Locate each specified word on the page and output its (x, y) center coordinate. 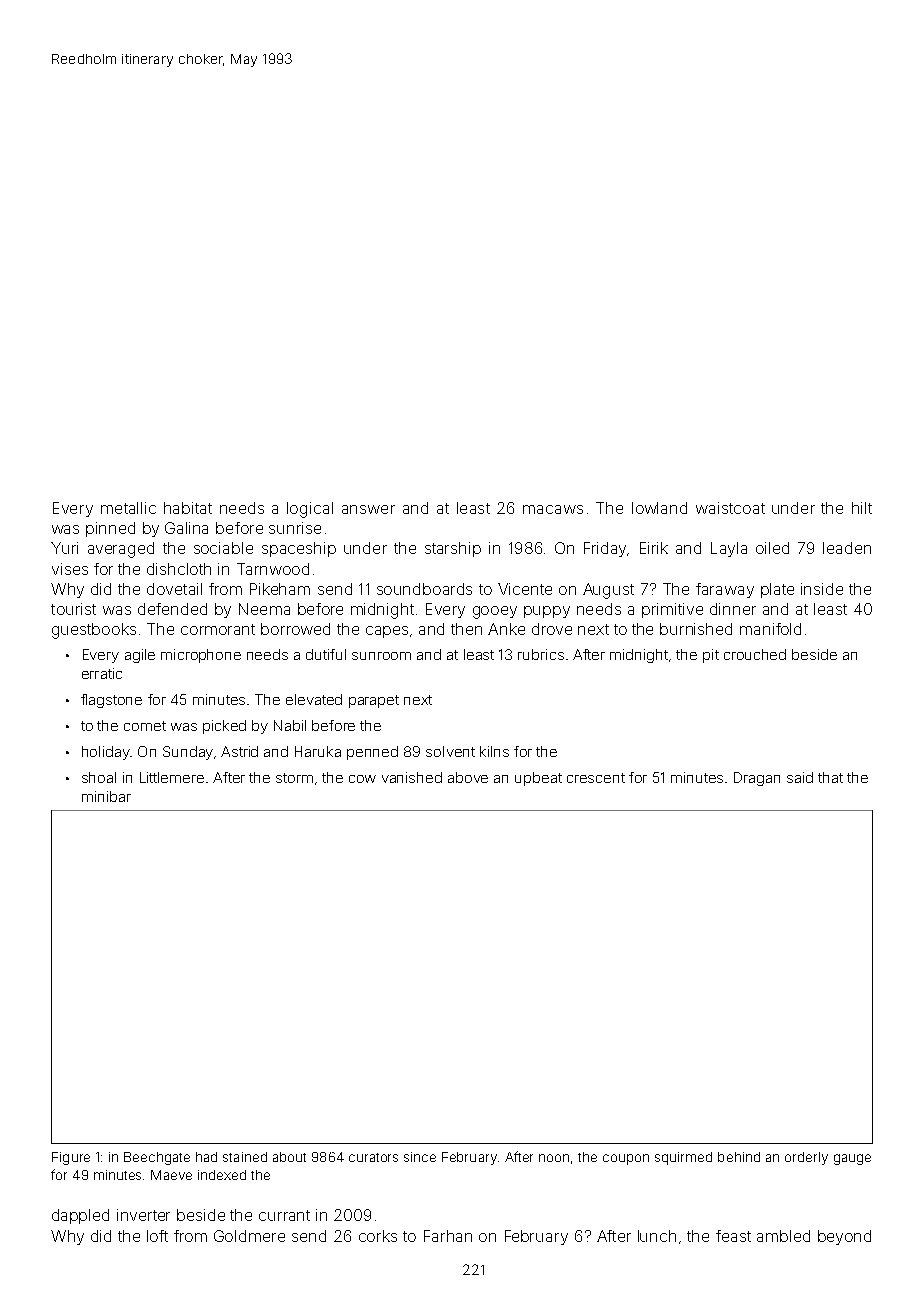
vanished (412, 777)
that (830, 777)
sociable (223, 548)
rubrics (541, 654)
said (800, 777)
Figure (71, 1158)
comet (145, 726)
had (206, 1157)
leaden (847, 548)
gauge (852, 1159)
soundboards (424, 589)
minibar (106, 796)
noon (554, 1158)
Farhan (448, 1236)
